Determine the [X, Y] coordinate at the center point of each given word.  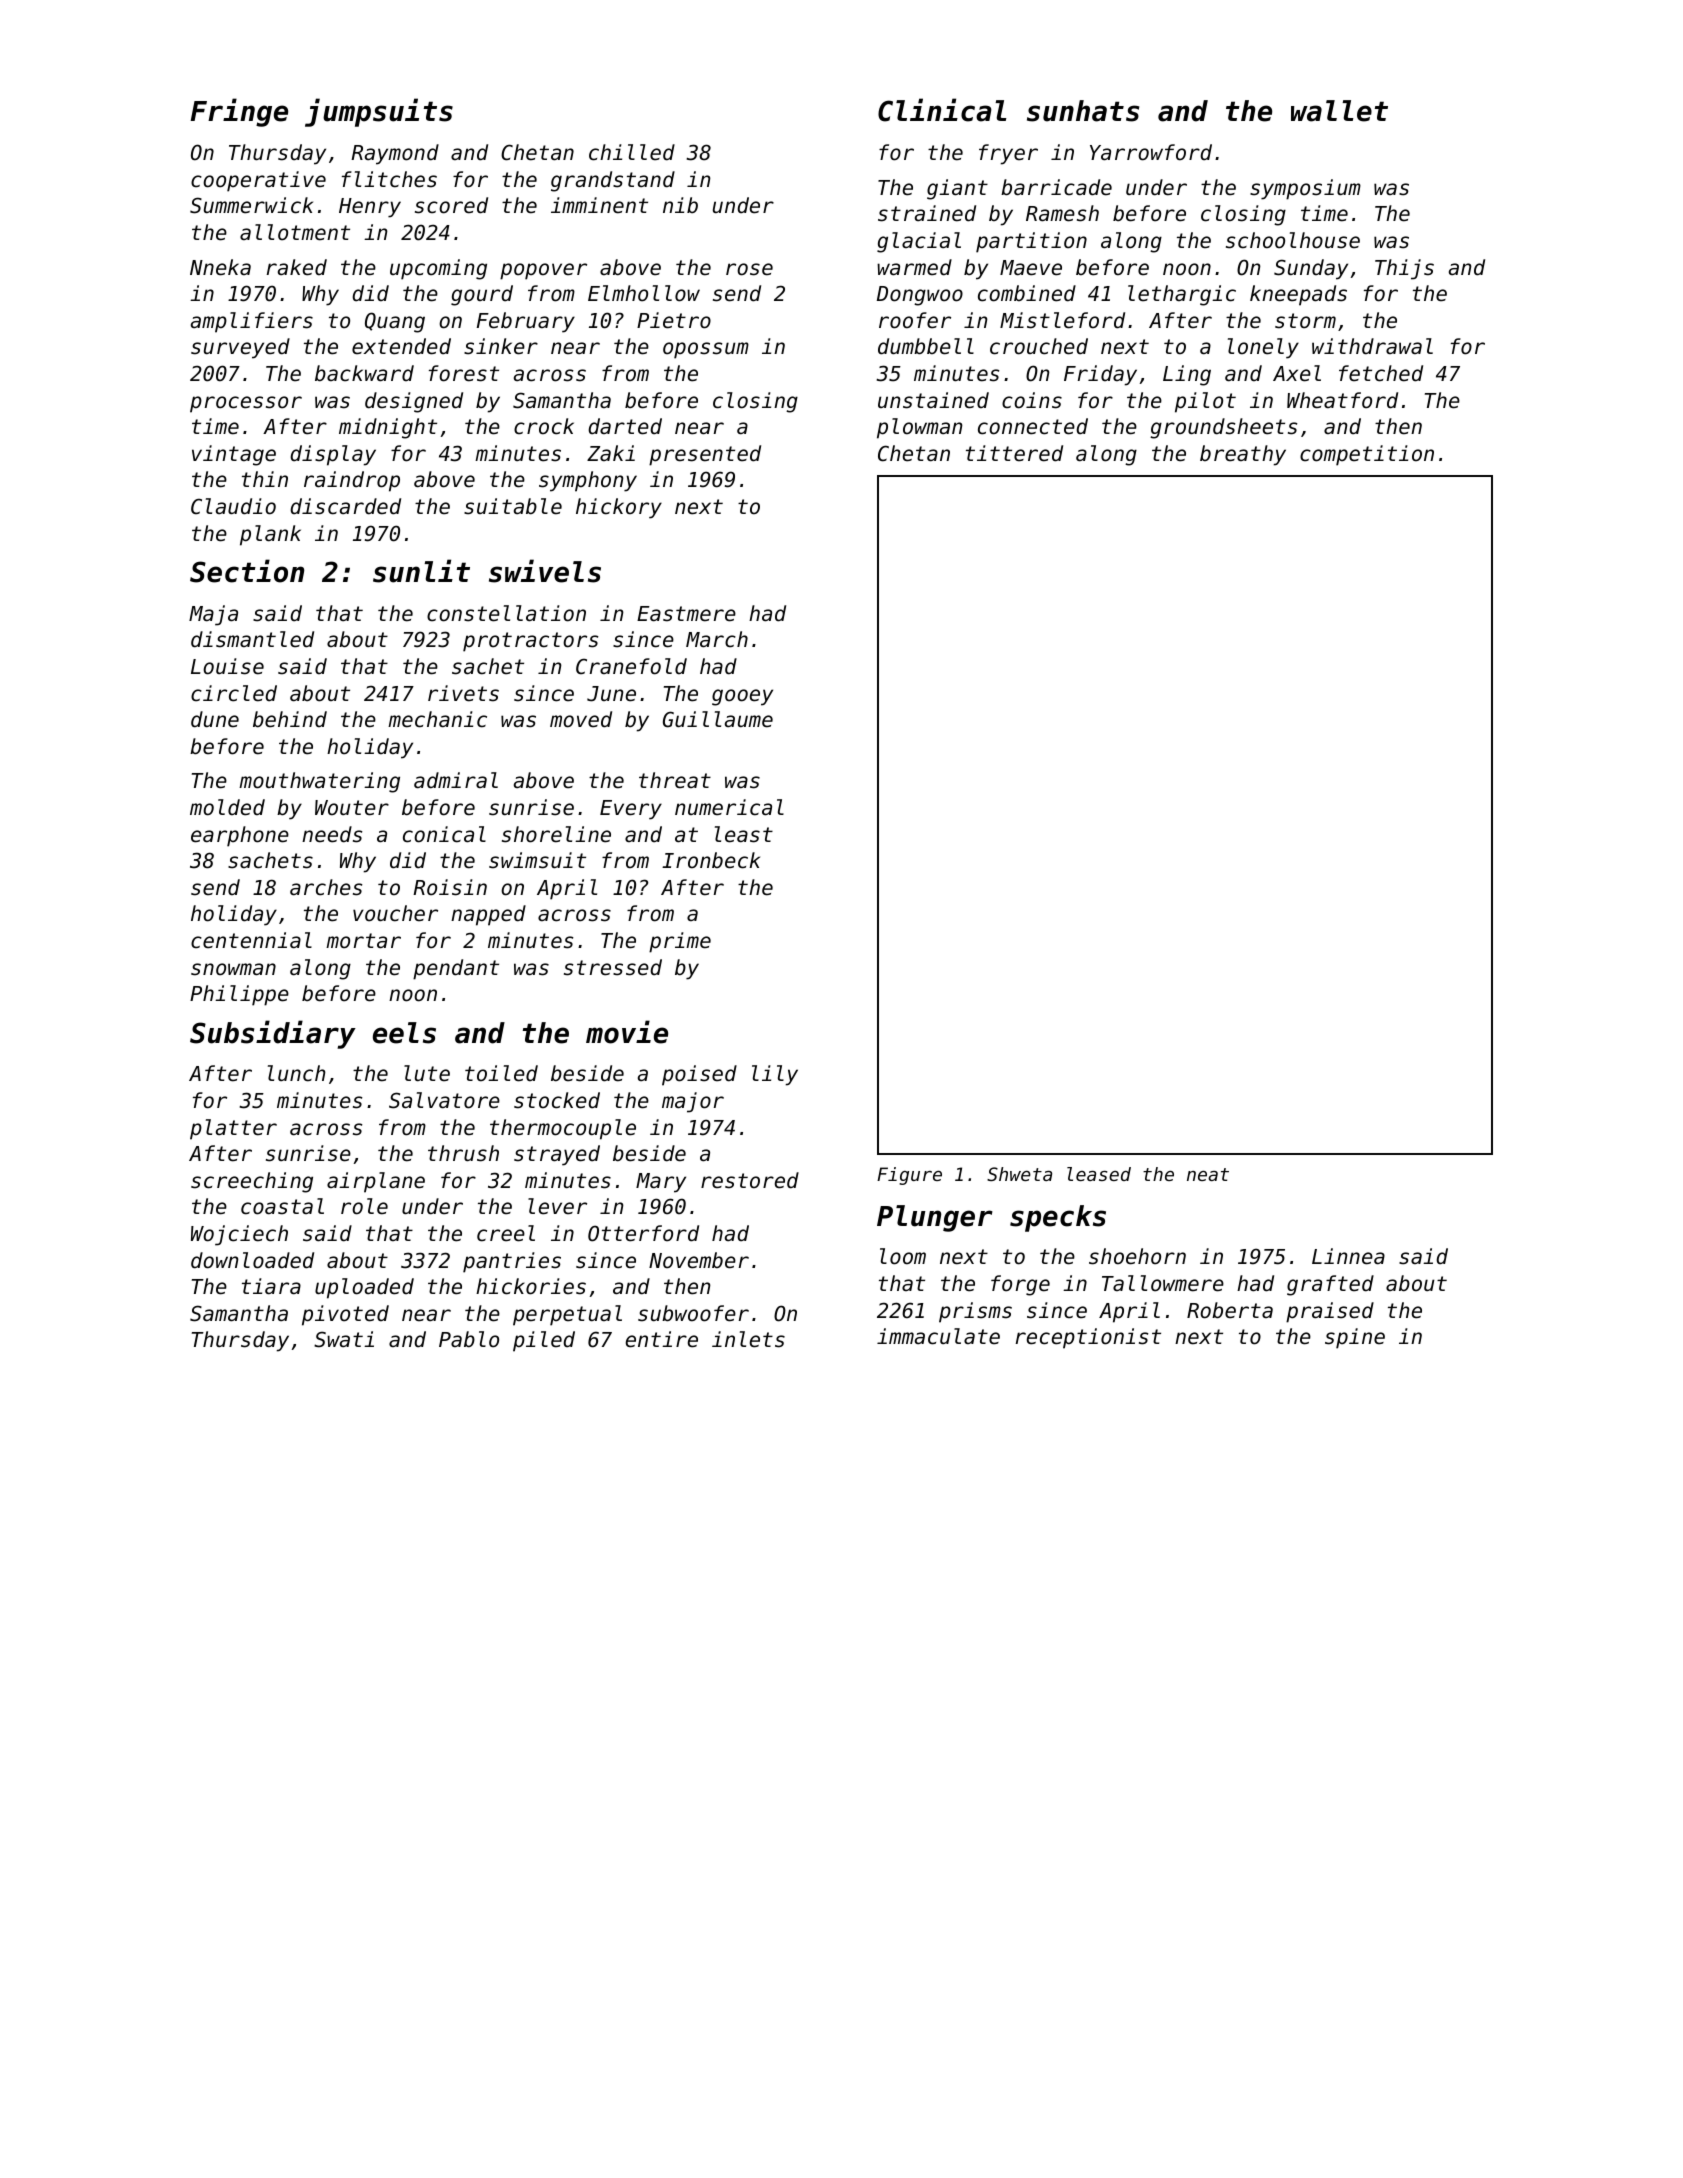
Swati [344, 1339]
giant [957, 189]
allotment [295, 232]
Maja [213, 615]
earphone [240, 836]
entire [662, 1339]
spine [1355, 1338]
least [744, 834]
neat [1208, 1174]
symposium [1305, 189]
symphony [588, 481]
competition [1367, 455]
